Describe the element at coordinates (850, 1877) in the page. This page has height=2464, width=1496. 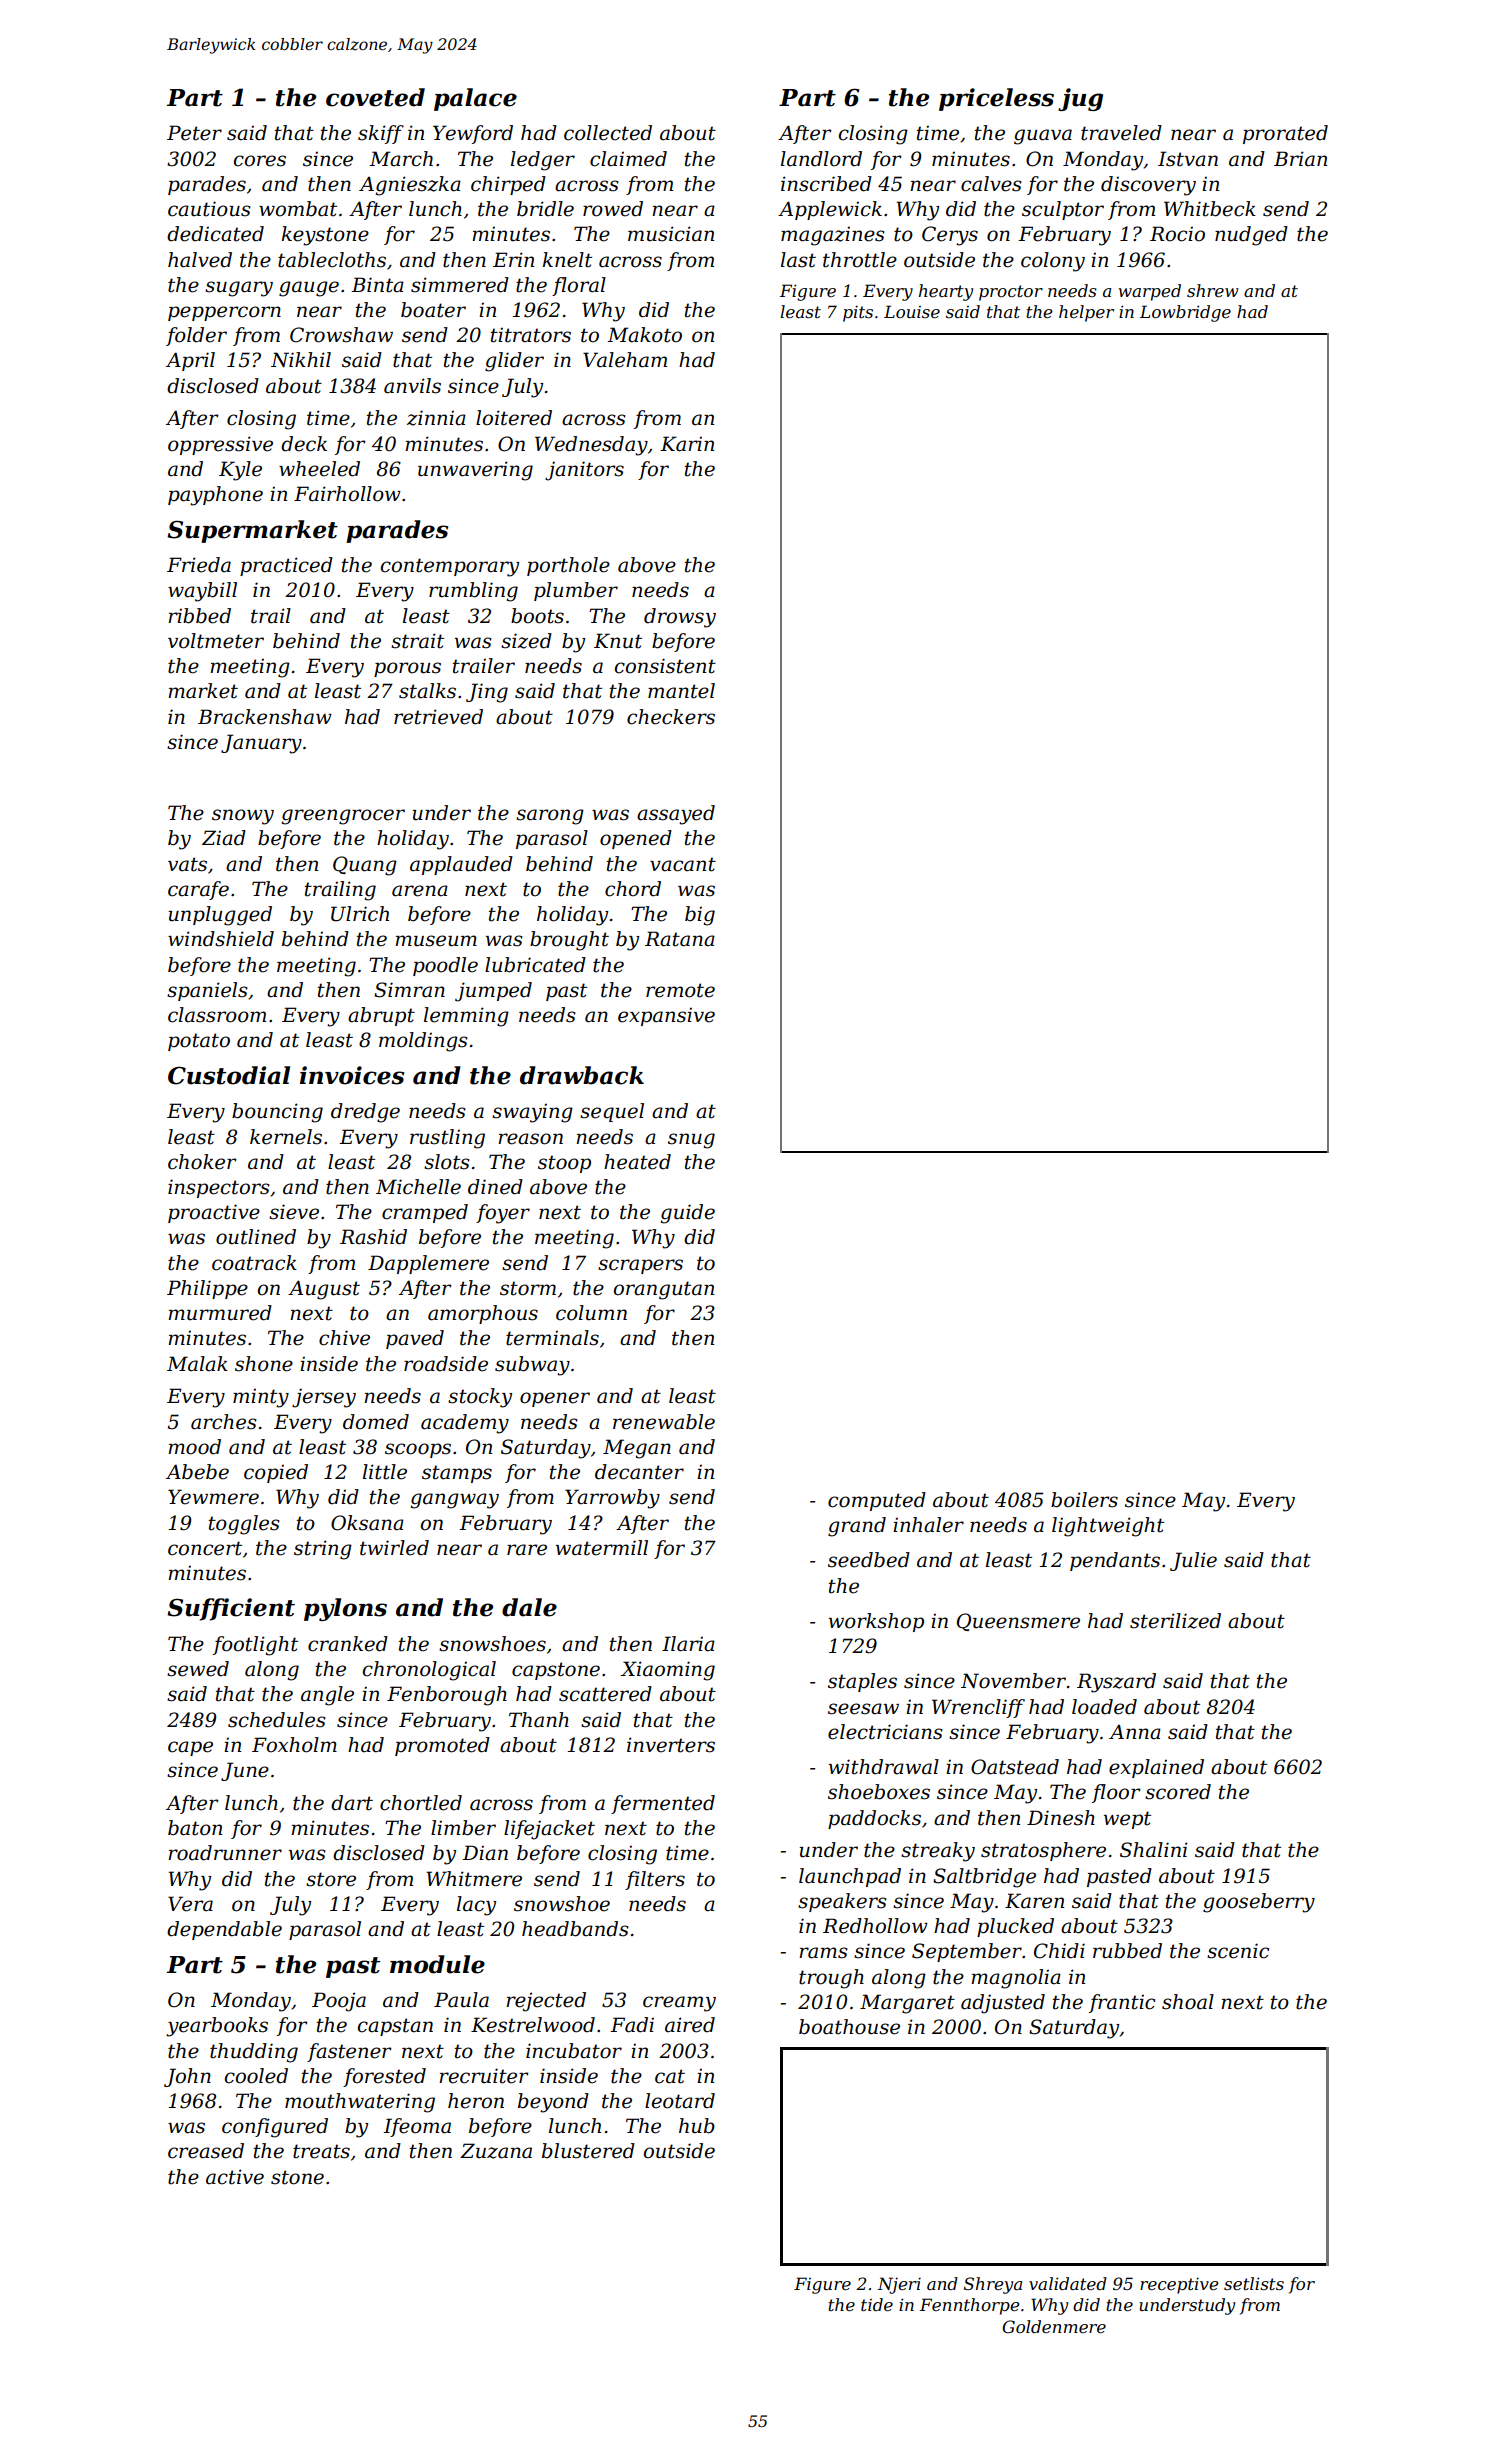
I see `launchpad` at that location.
